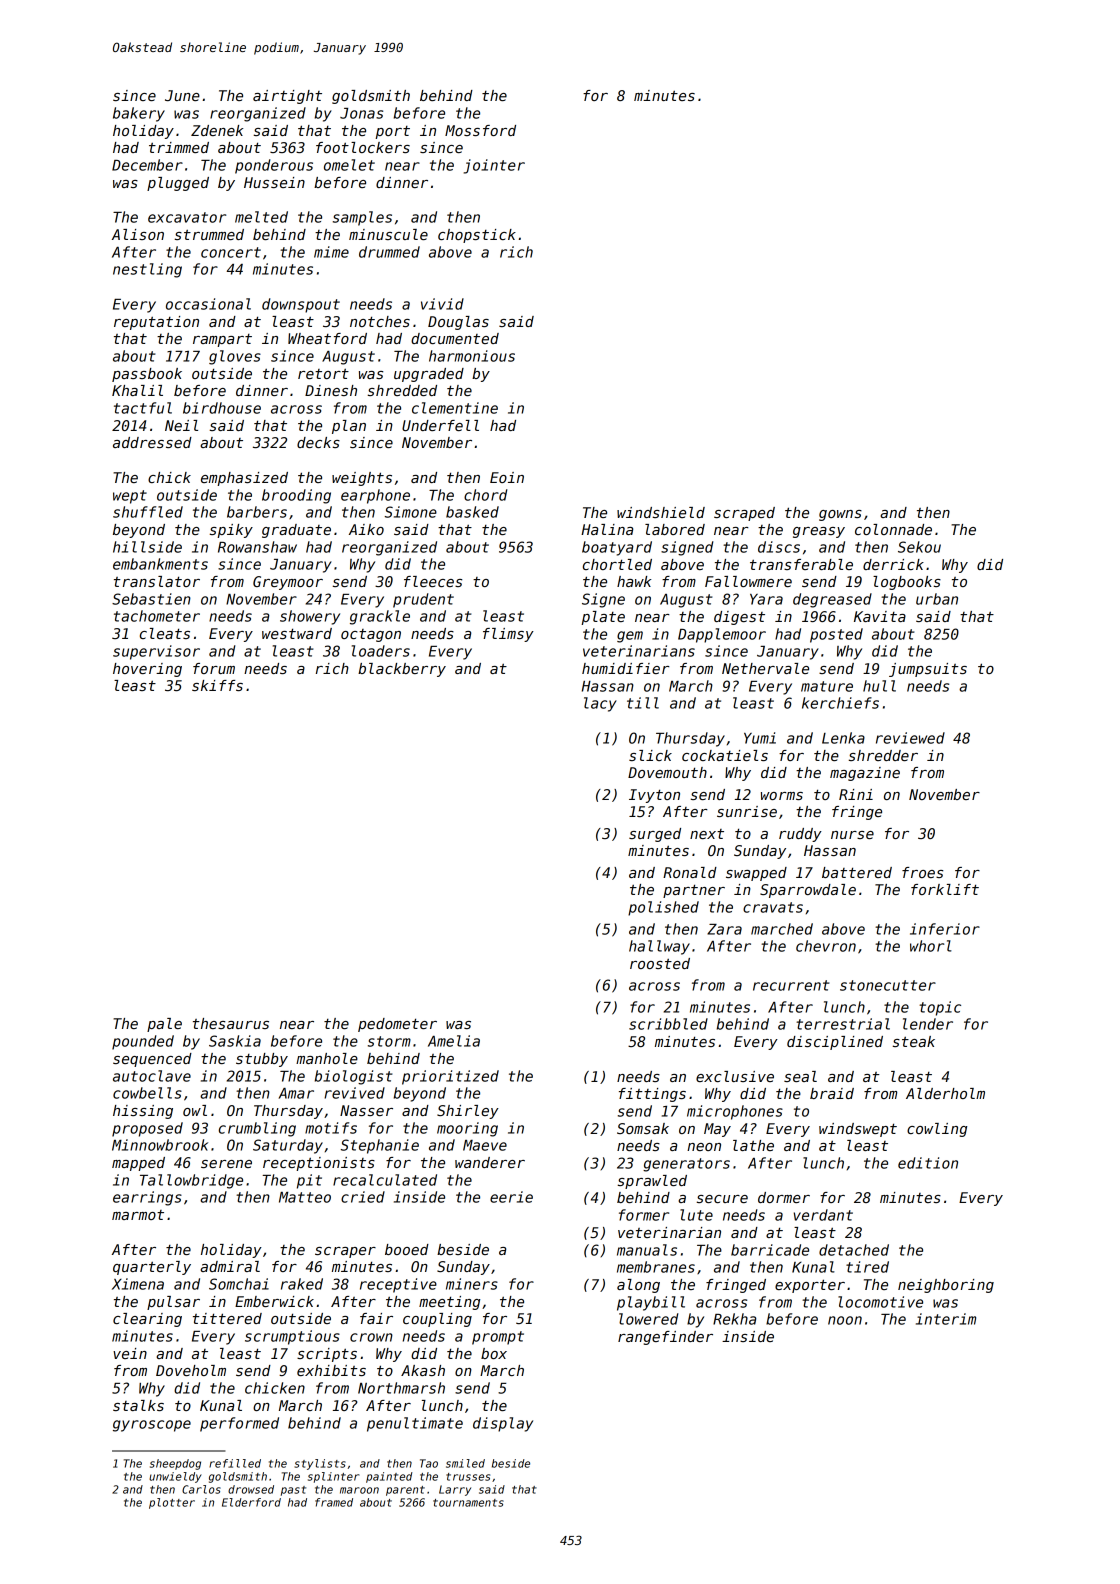  Describe the element at coordinates (494, 166) in the image. I see `jointer` at that location.
